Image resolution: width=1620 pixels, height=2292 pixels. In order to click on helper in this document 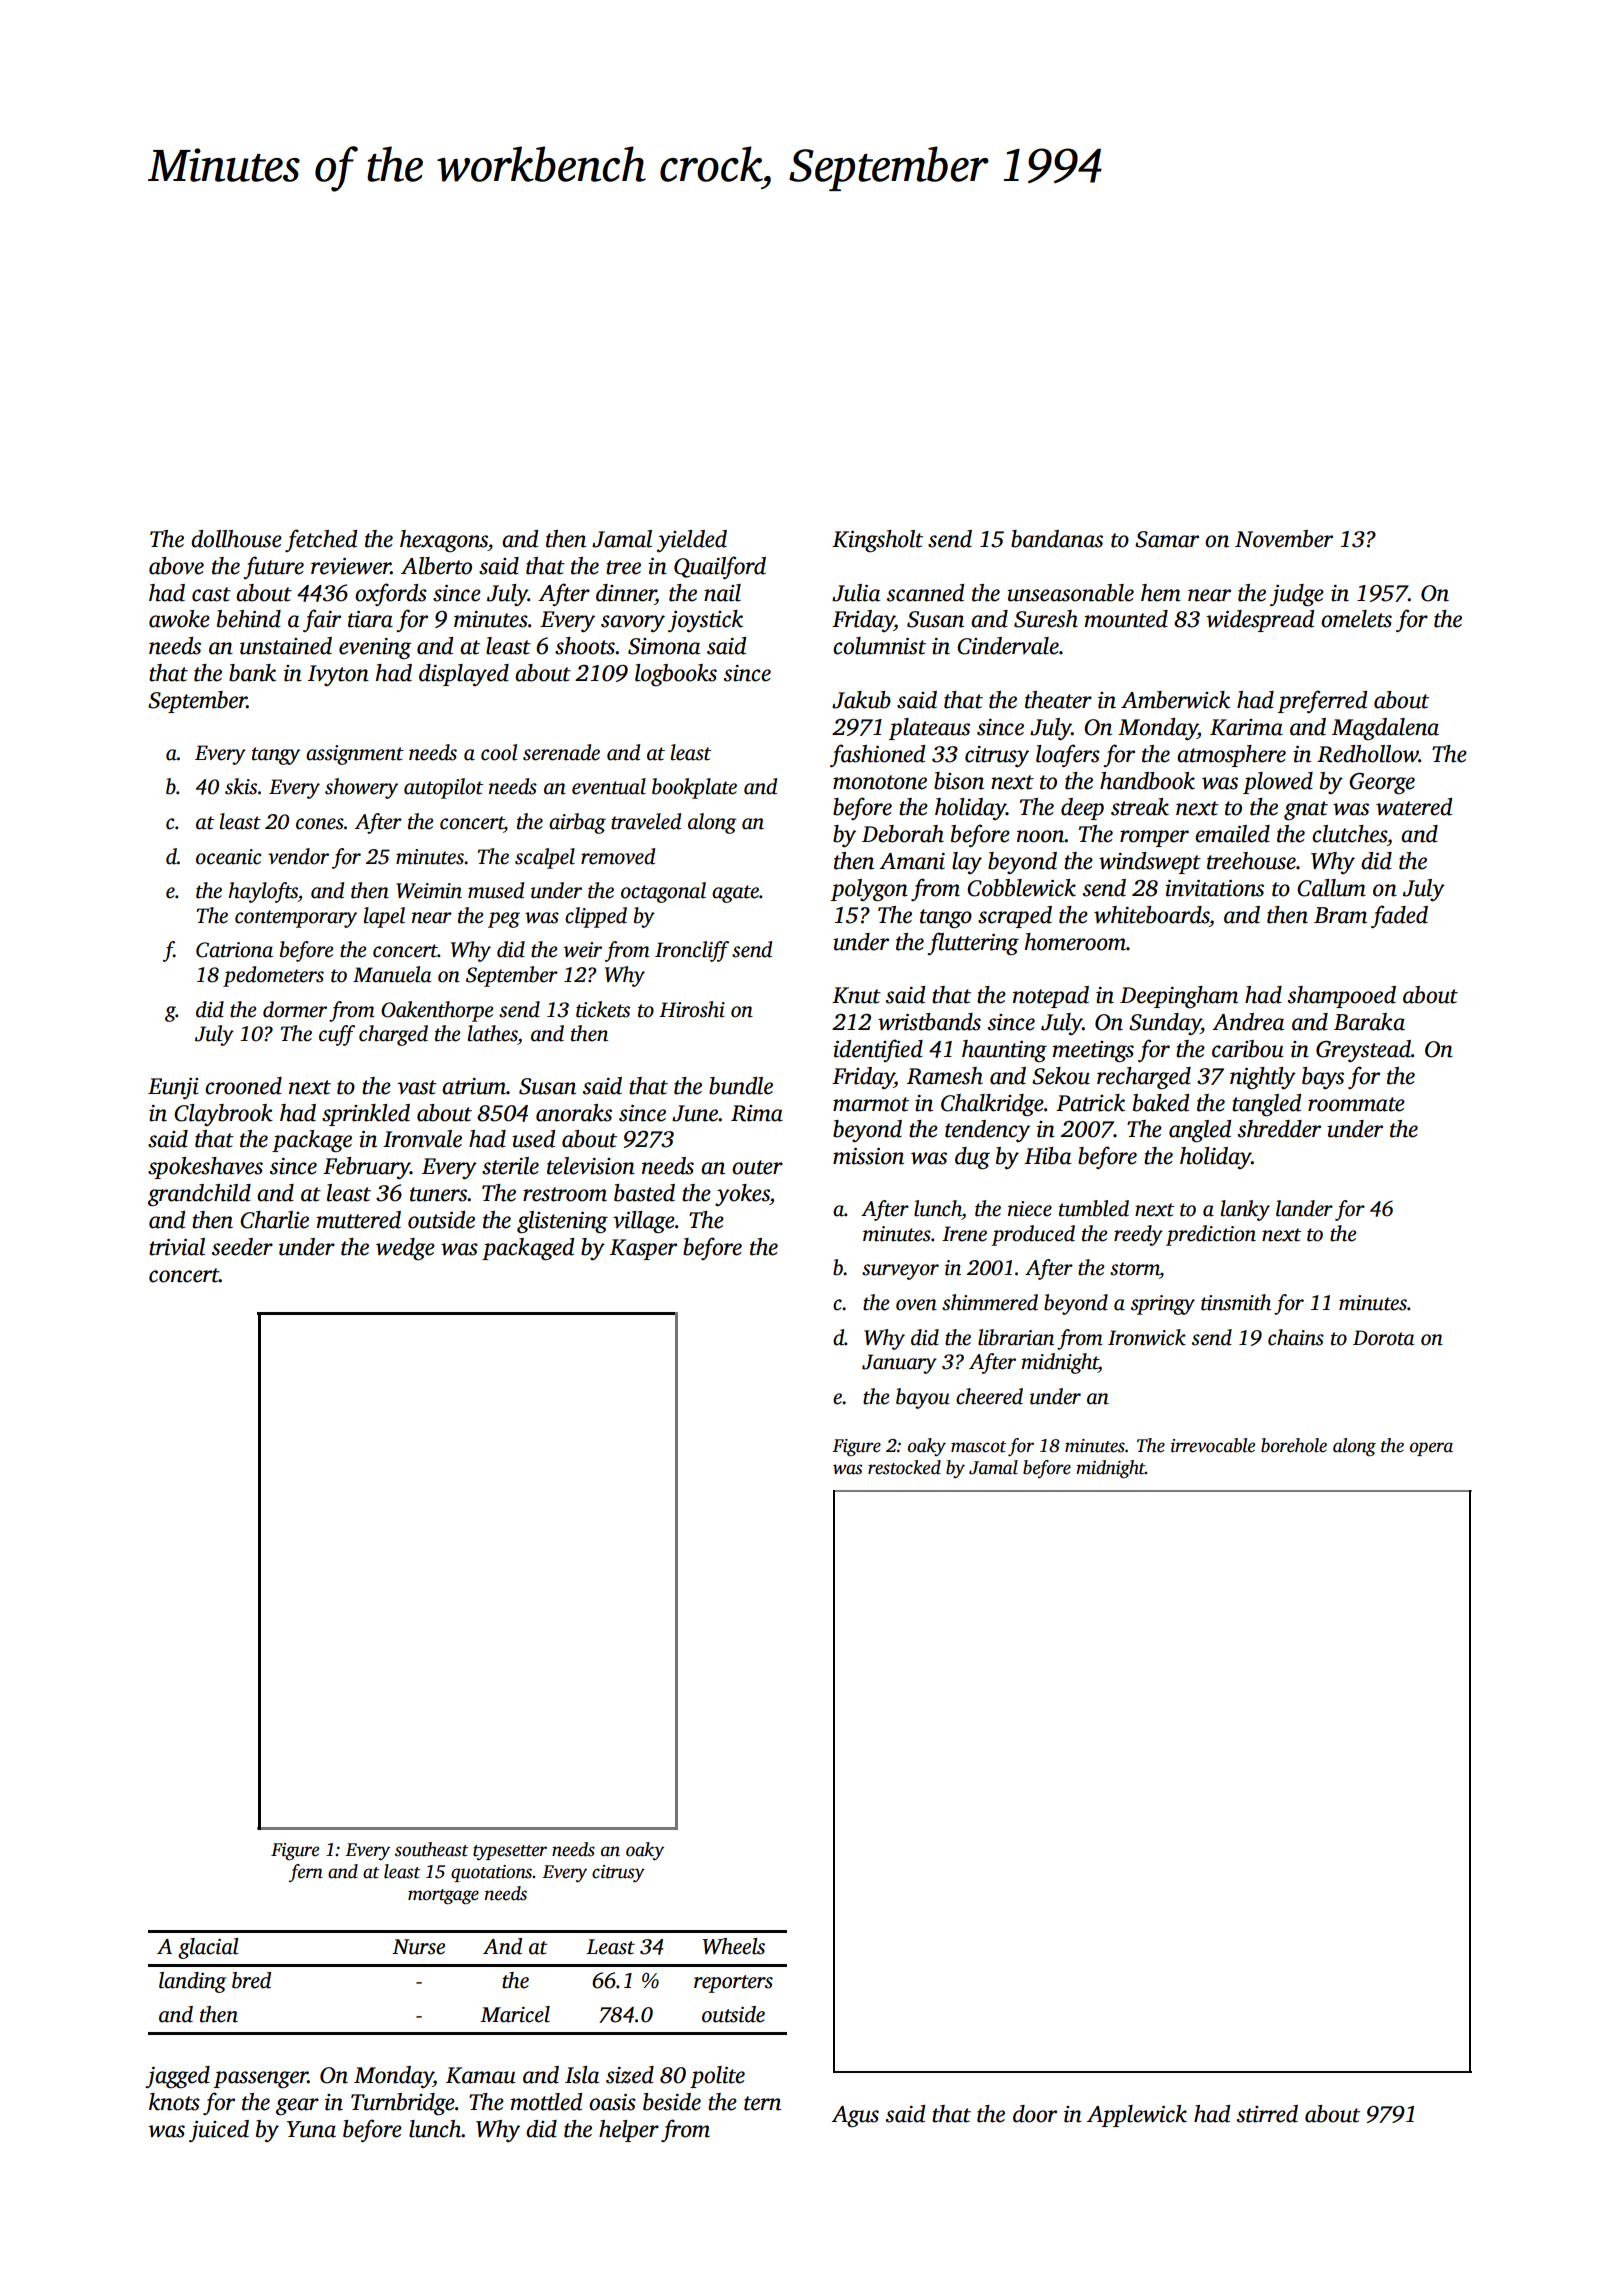, I will do `click(629, 2131)`.
